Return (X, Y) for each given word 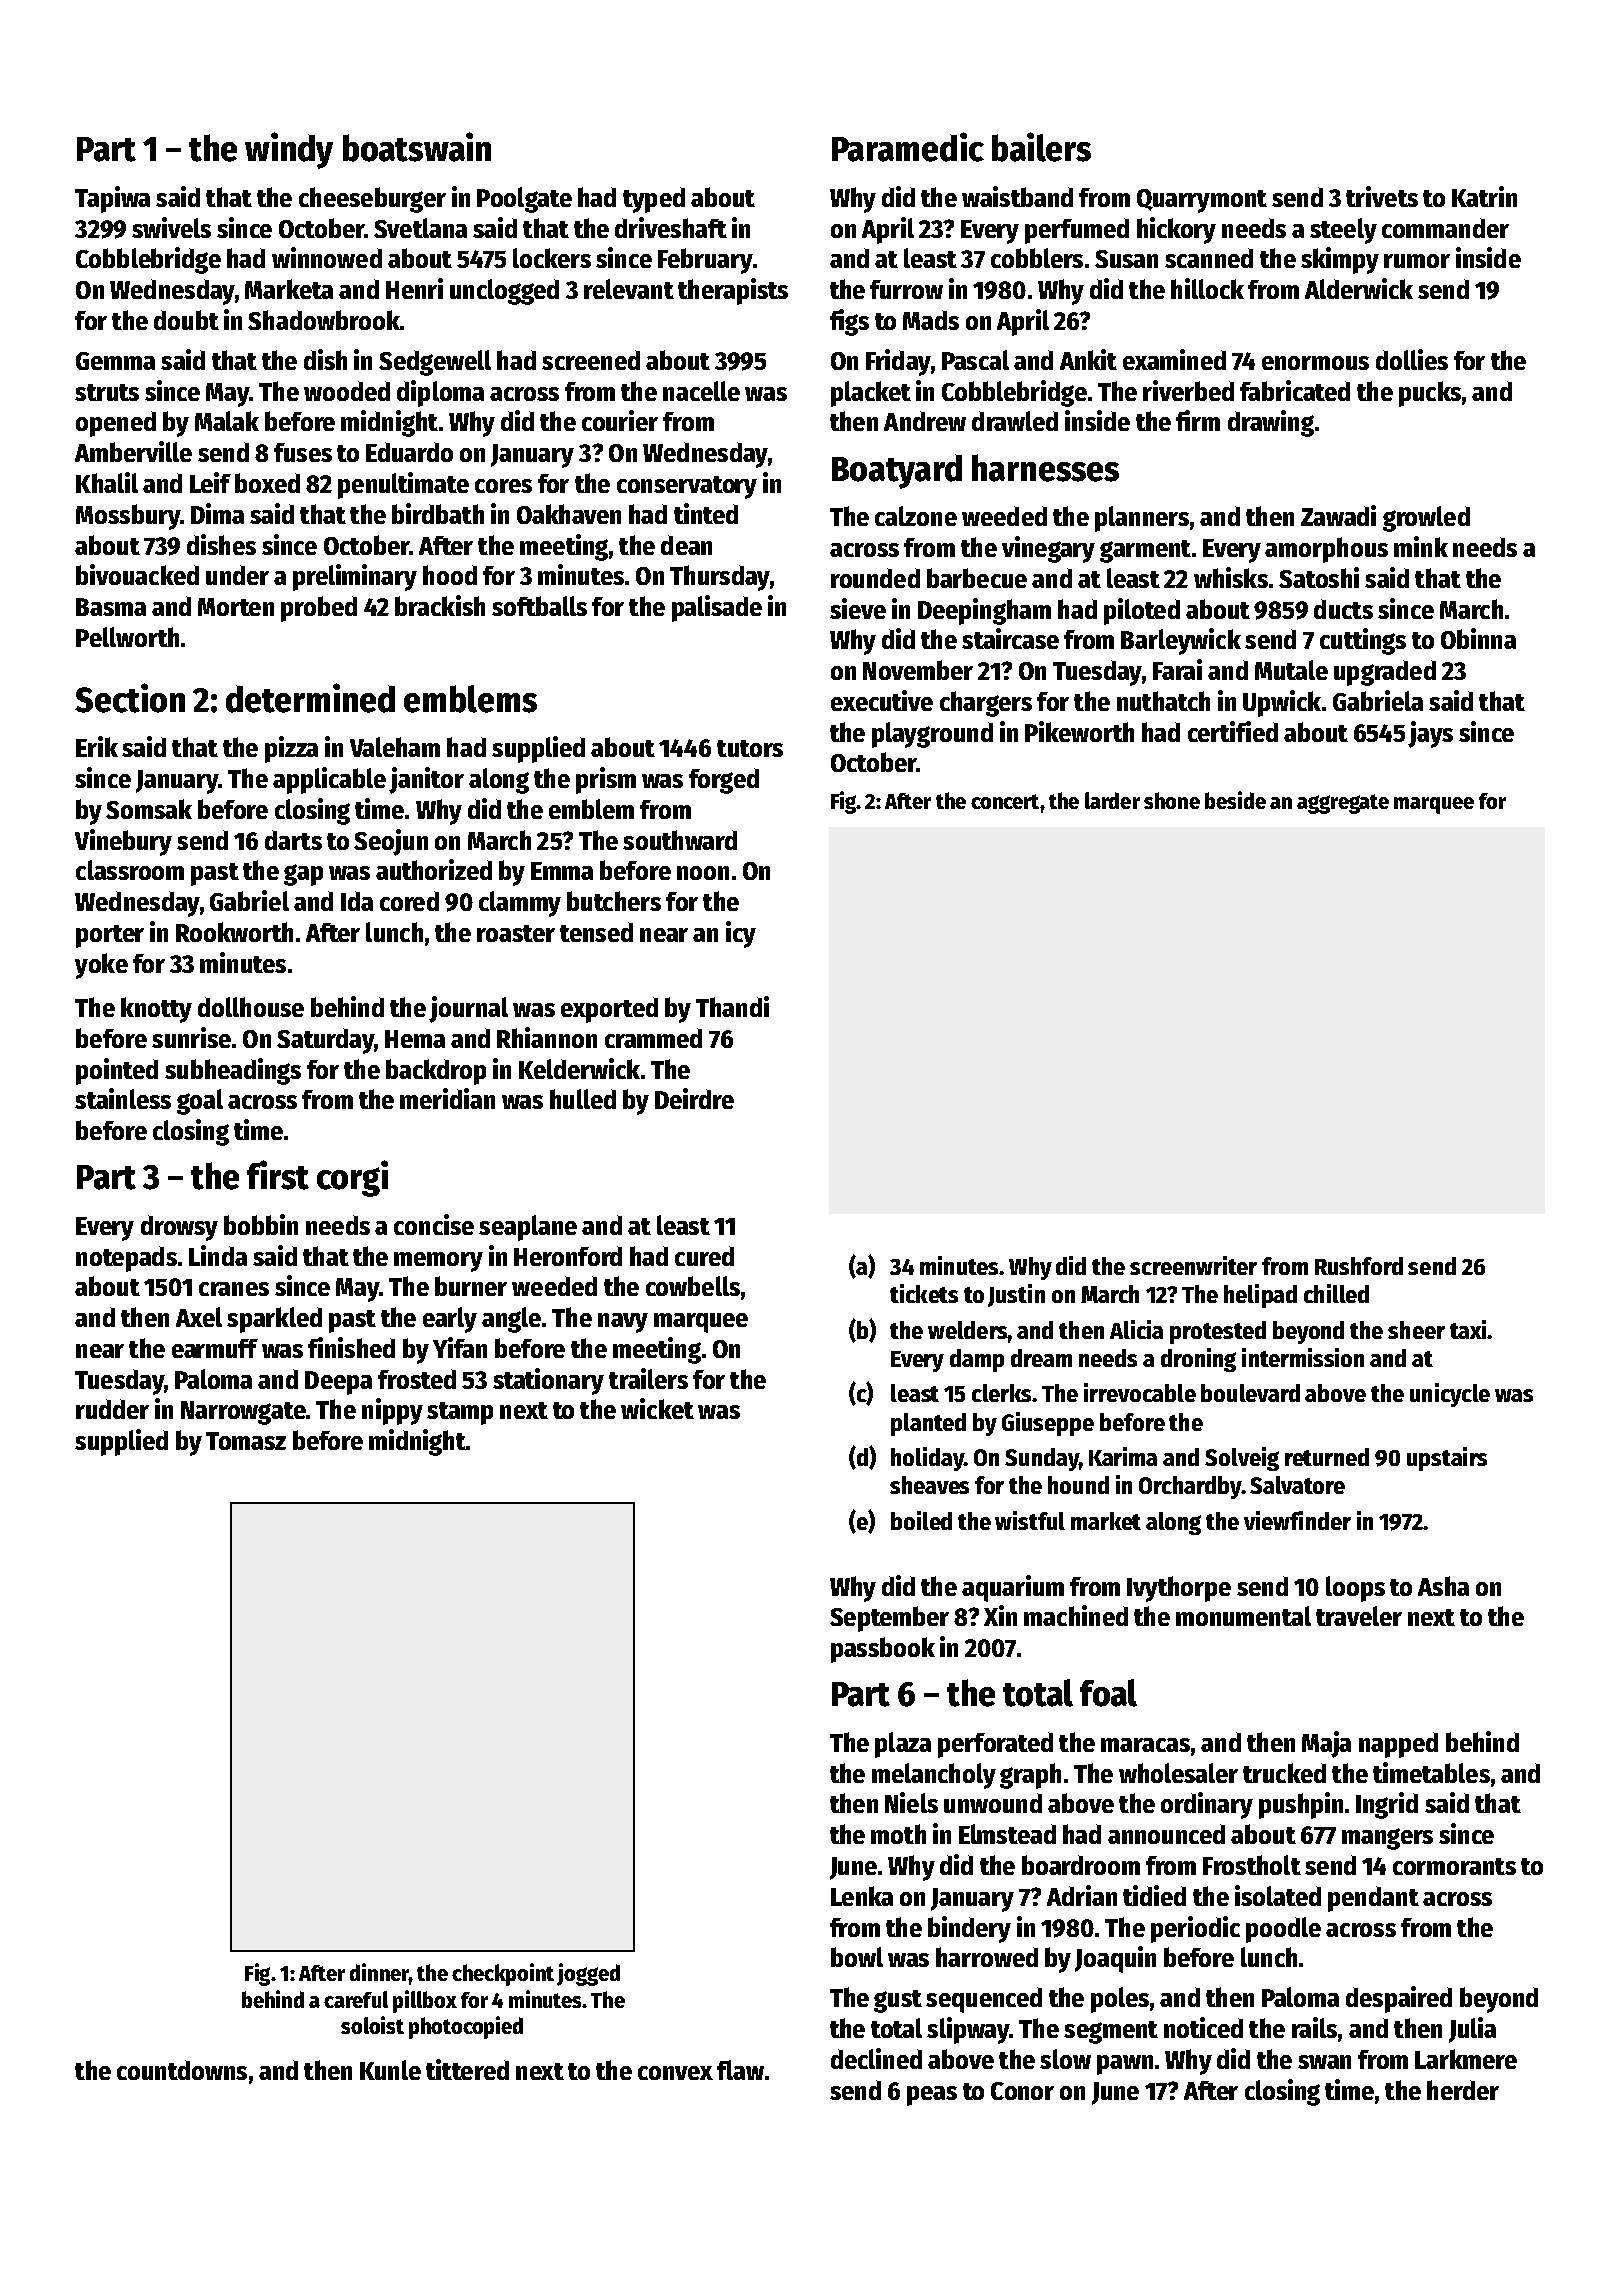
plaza (903, 1745)
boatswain (417, 147)
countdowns (182, 2070)
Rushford (1359, 1266)
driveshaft (671, 227)
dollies (1412, 359)
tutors (750, 748)
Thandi (732, 1006)
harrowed (987, 1957)
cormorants (1454, 1866)
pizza (291, 749)
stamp (460, 1413)
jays (1430, 734)
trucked (1284, 1773)
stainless (123, 1098)
